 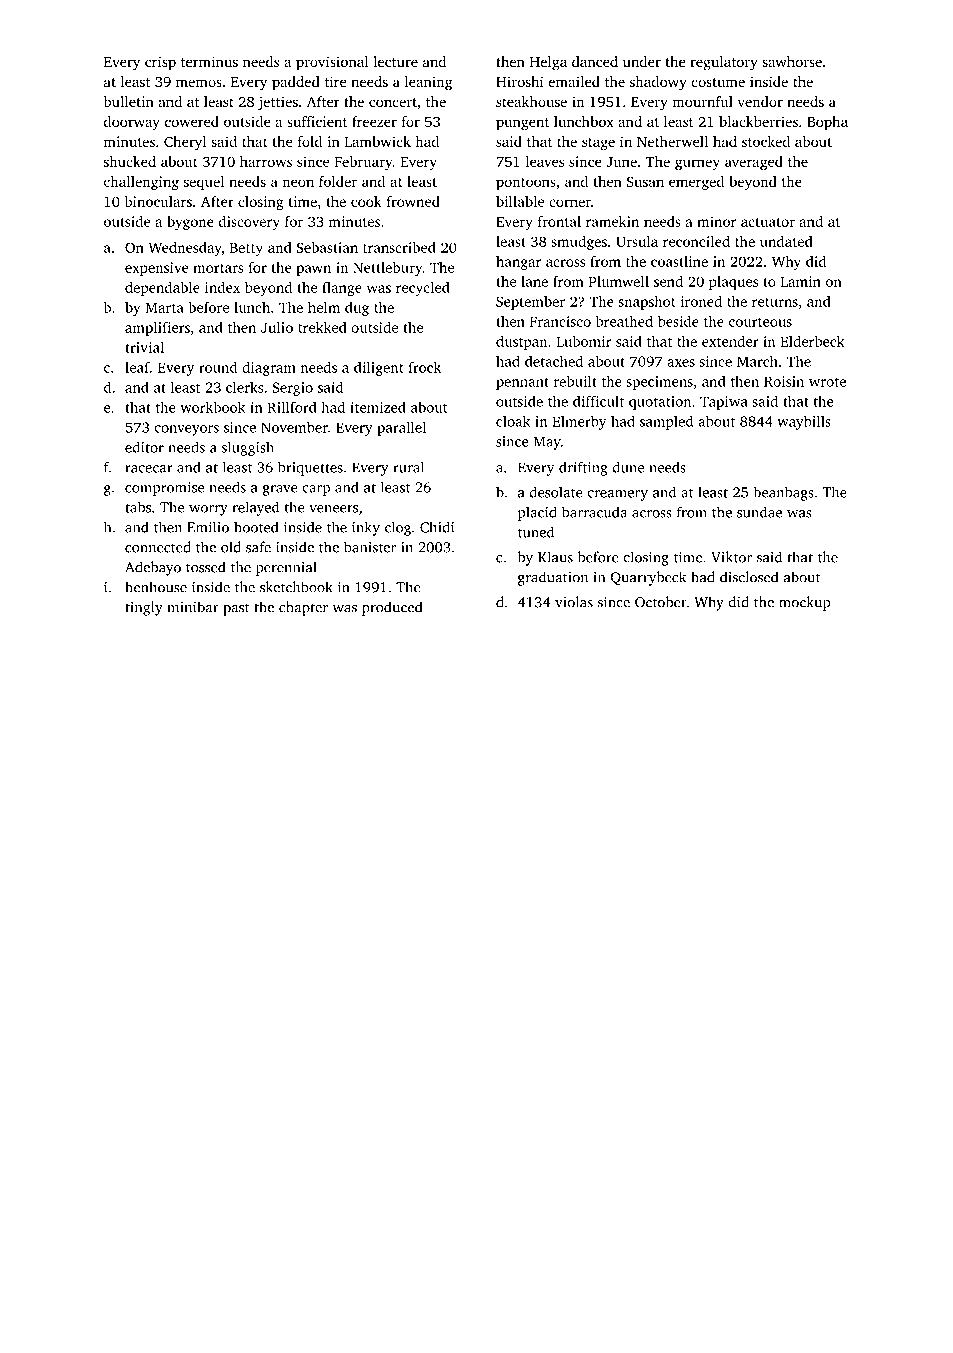 What do you see at coordinates (530, 303) in the document?
I see `September` at bounding box center [530, 303].
